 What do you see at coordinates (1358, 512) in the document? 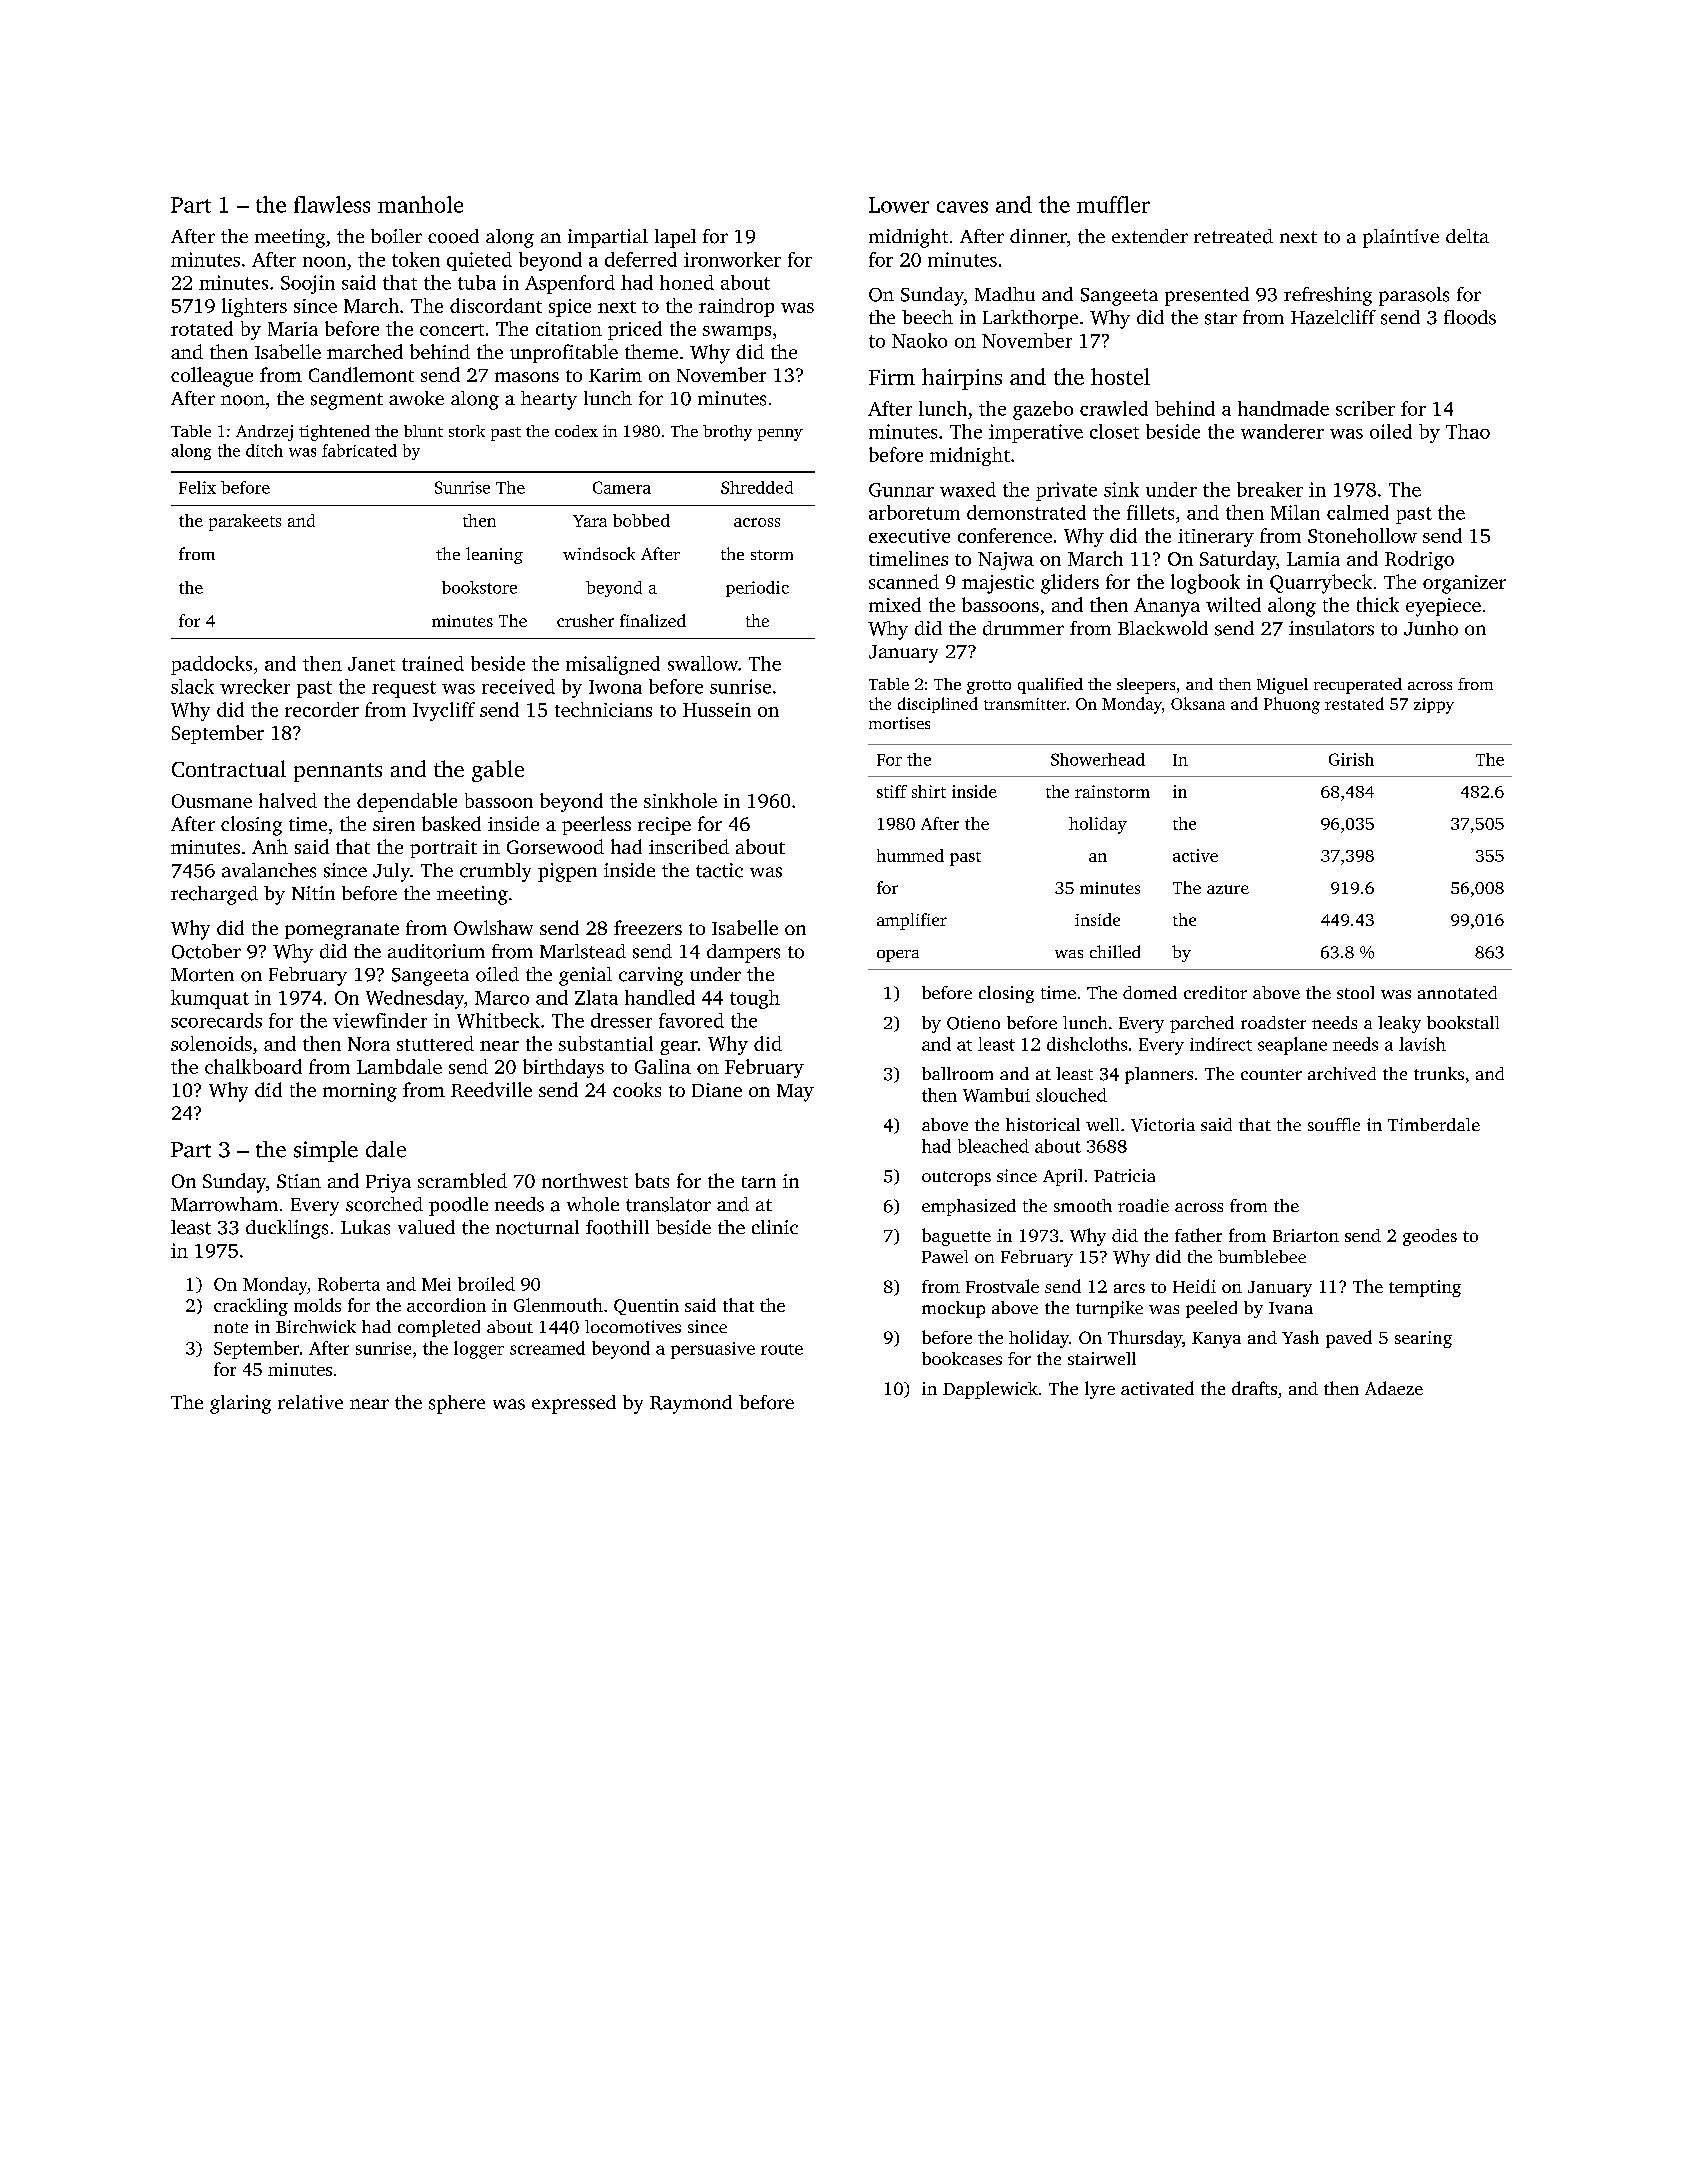
I see `calmed` at bounding box center [1358, 512].
